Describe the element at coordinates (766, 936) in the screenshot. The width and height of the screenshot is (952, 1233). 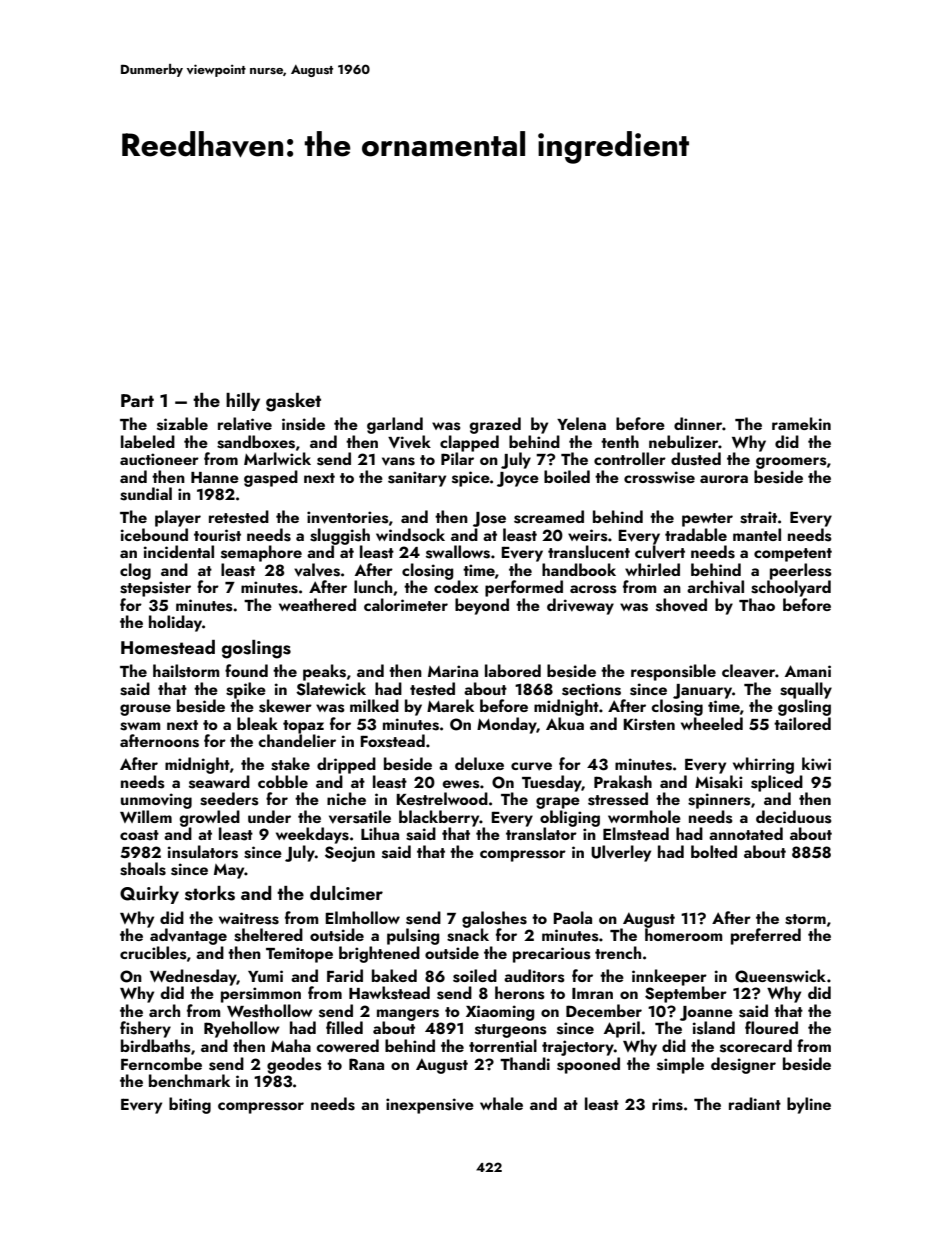
I see `preferred` at that location.
